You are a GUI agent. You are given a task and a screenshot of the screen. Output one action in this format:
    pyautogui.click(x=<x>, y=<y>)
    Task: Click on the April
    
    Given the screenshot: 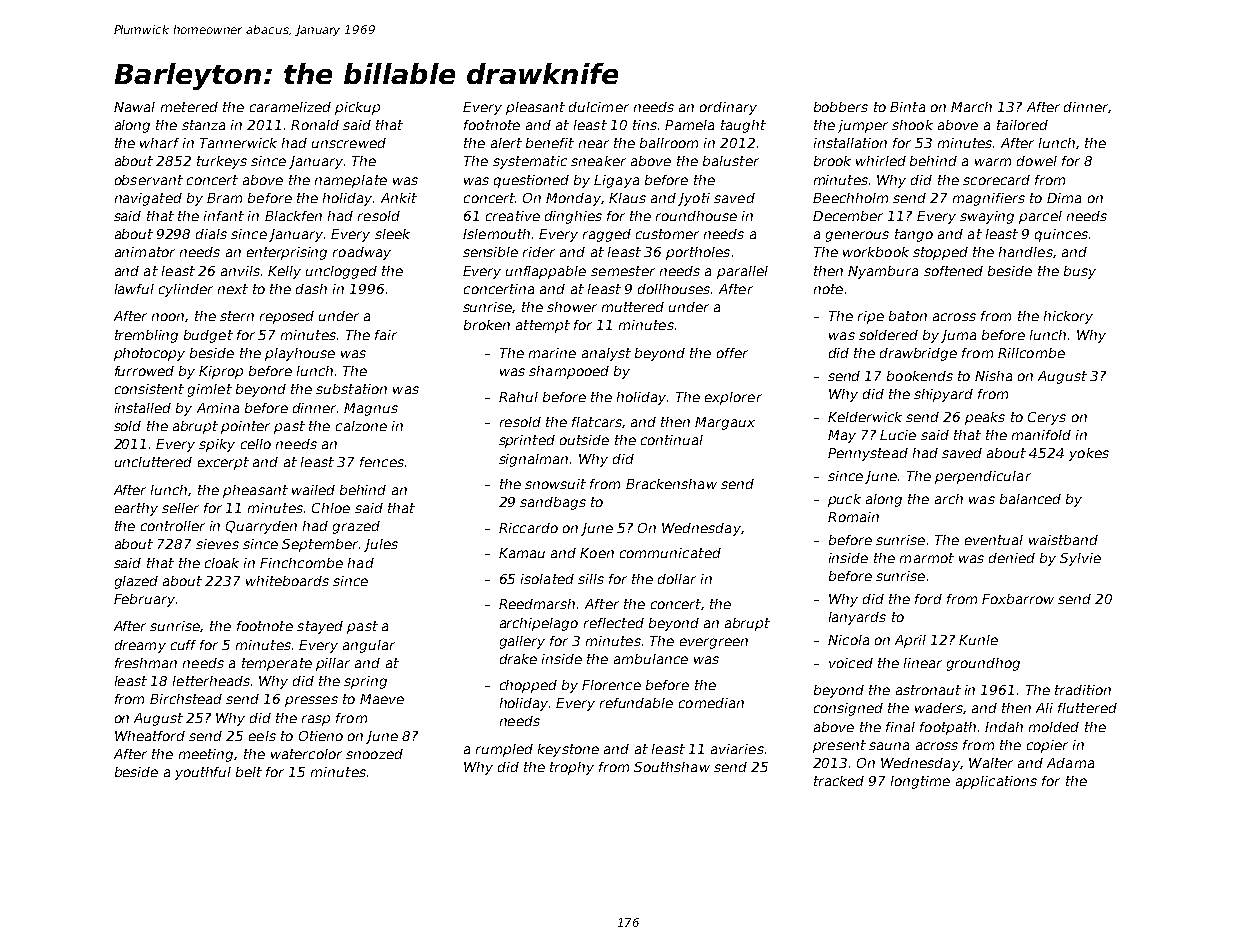 What is the action you would take?
    pyautogui.click(x=910, y=641)
